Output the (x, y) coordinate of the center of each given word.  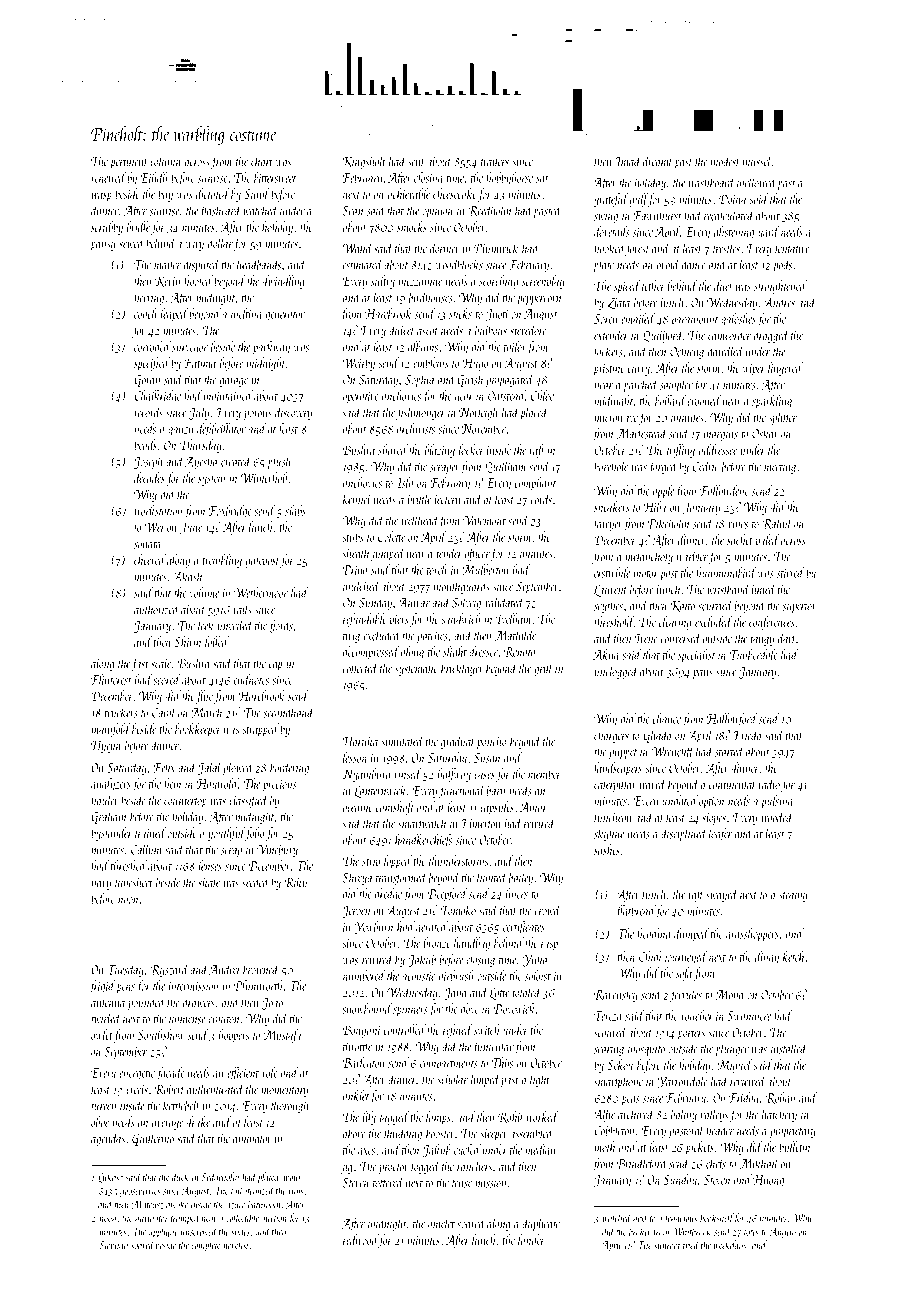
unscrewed (199, 1231)
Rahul (777, 524)
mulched (361, 585)
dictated (213, 193)
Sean (353, 211)
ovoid (668, 264)
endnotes (251, 679)
